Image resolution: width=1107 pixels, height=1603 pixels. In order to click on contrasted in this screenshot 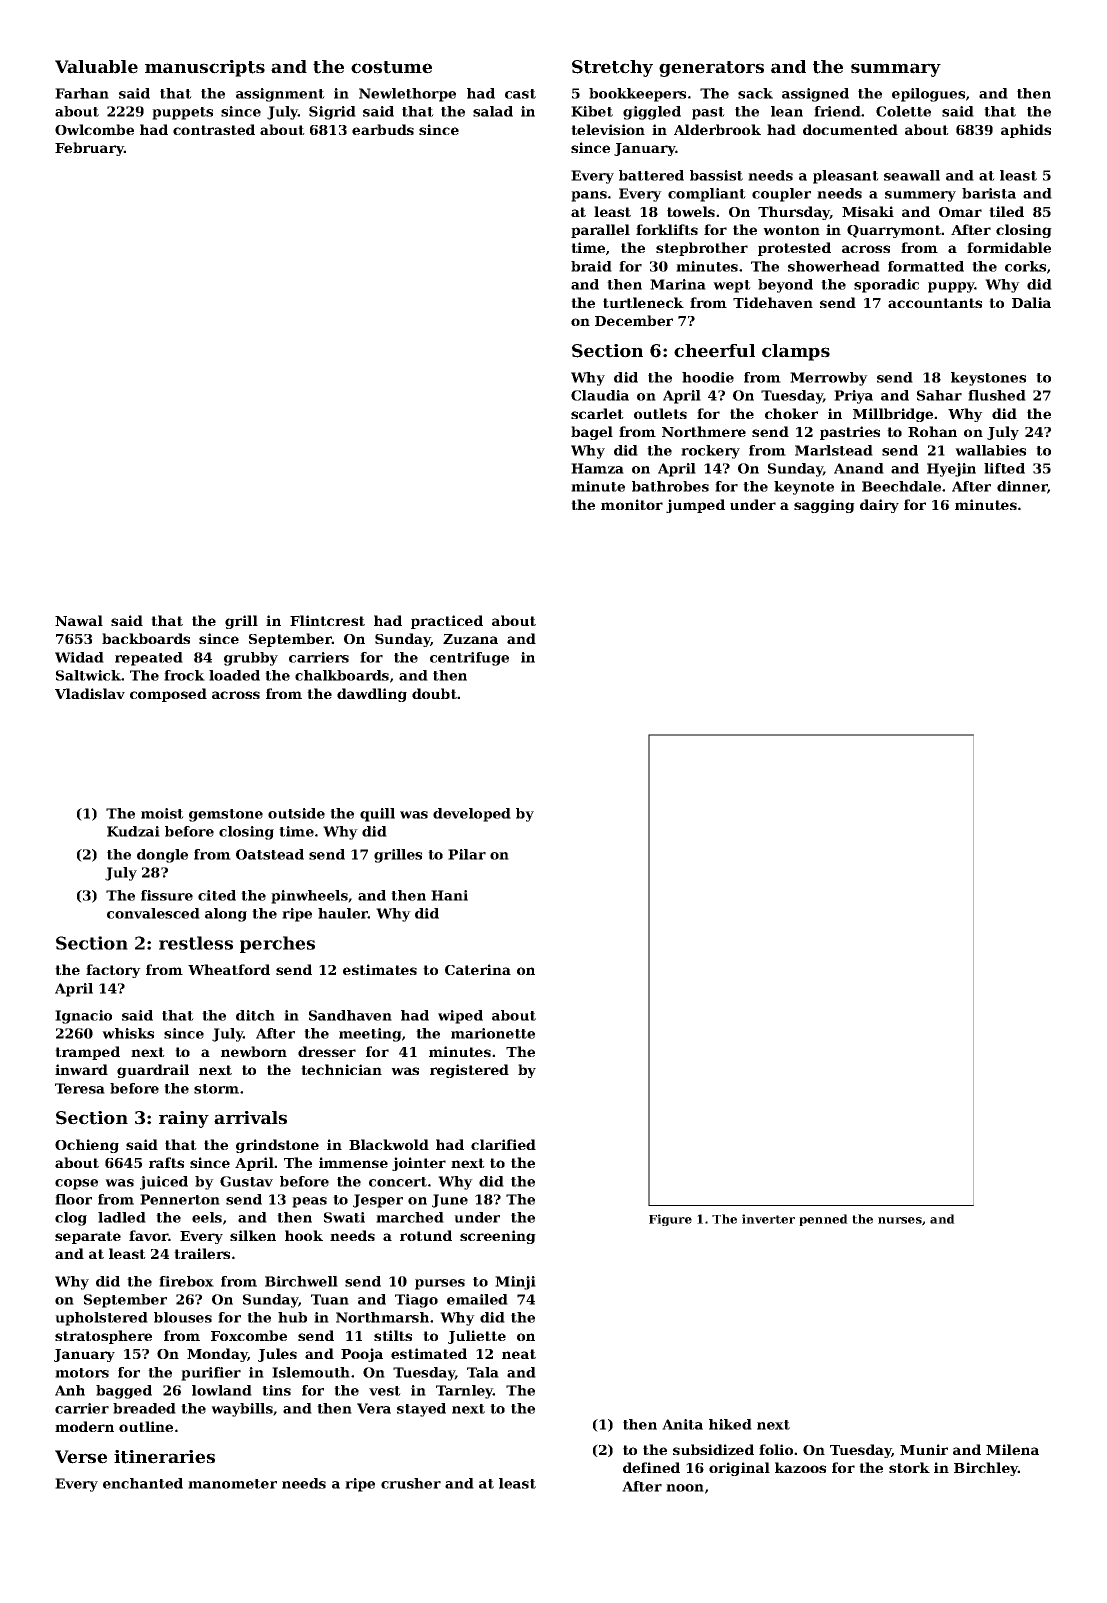, I will do `click(214, 129)`.
